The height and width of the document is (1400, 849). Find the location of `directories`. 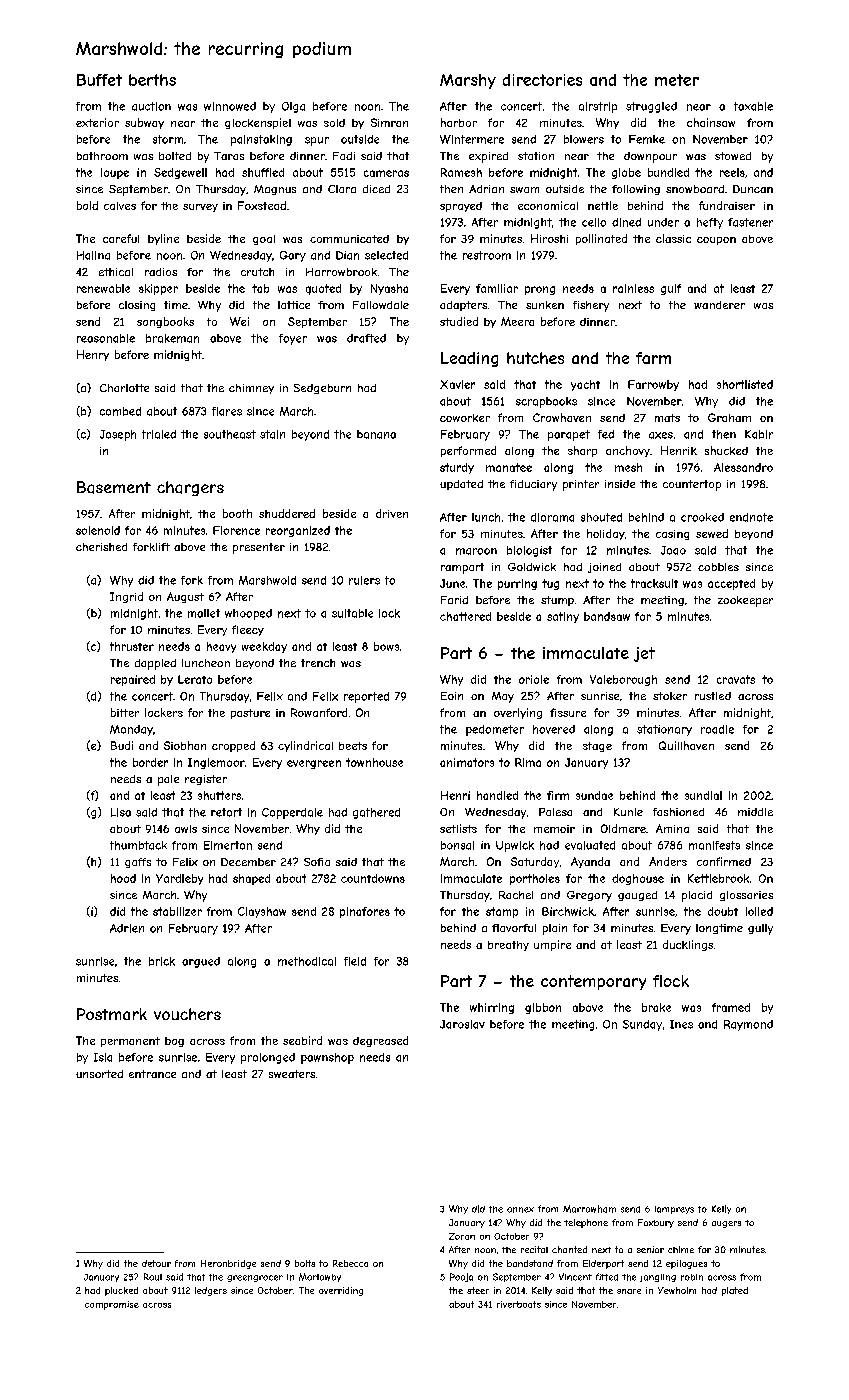

directories is located at coordinates (542, 80).
